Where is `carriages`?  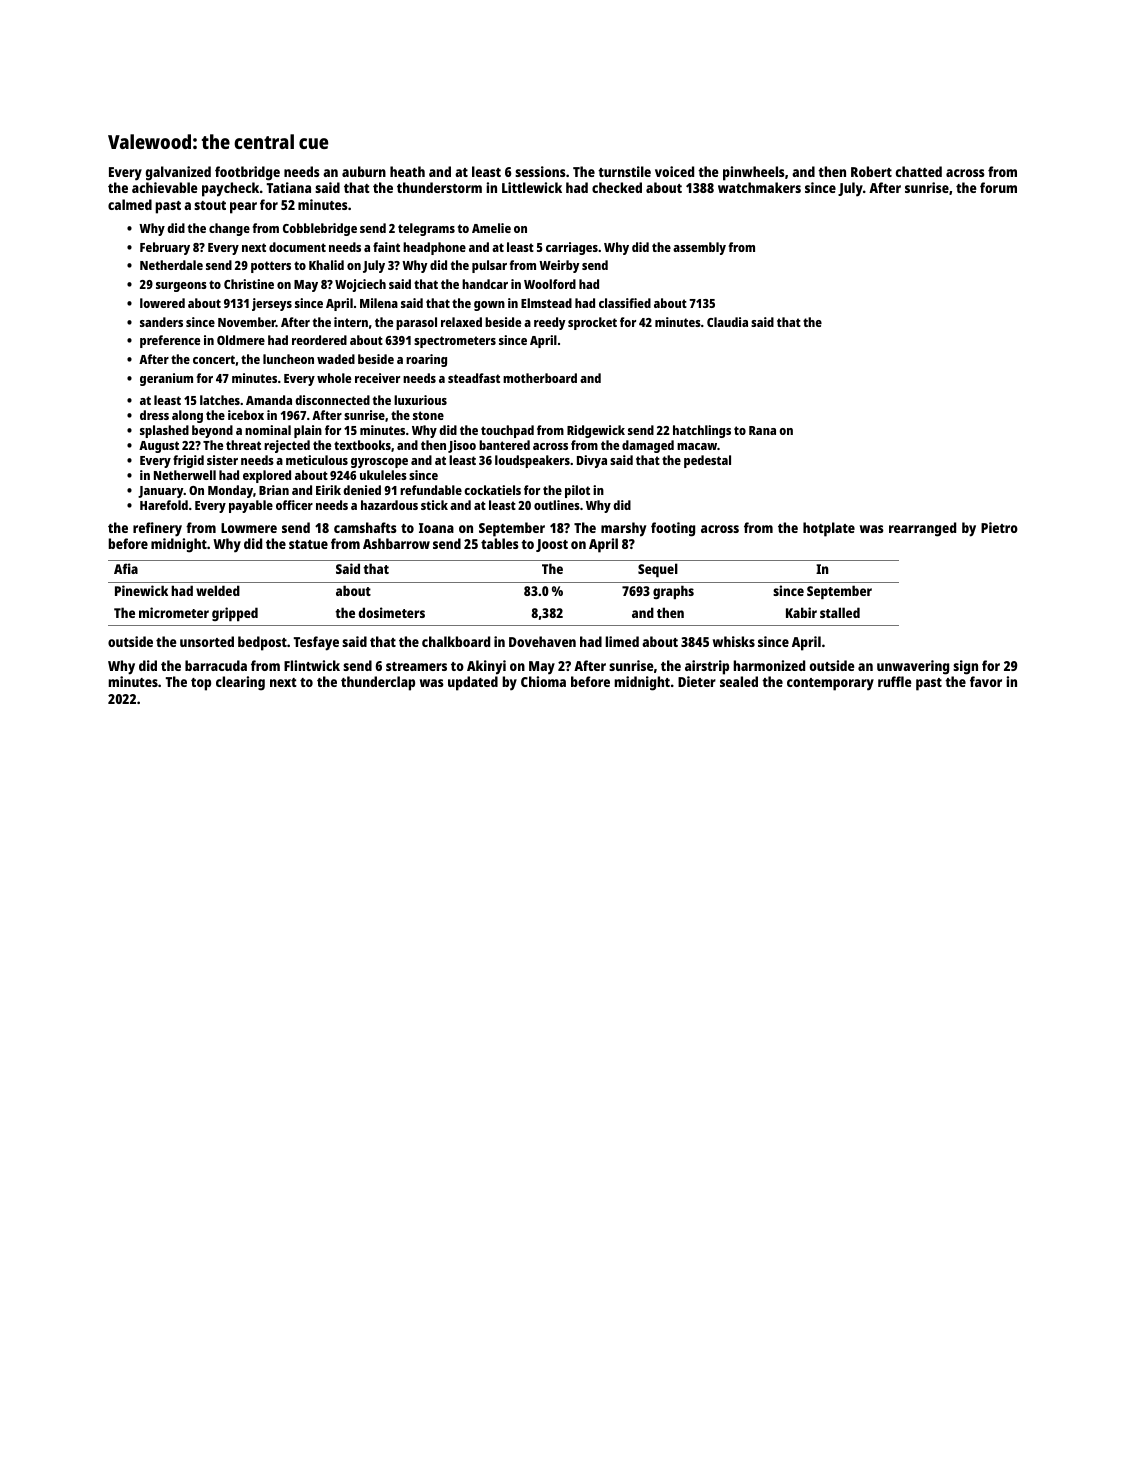 carriages is located at coordinates (572, 248).
